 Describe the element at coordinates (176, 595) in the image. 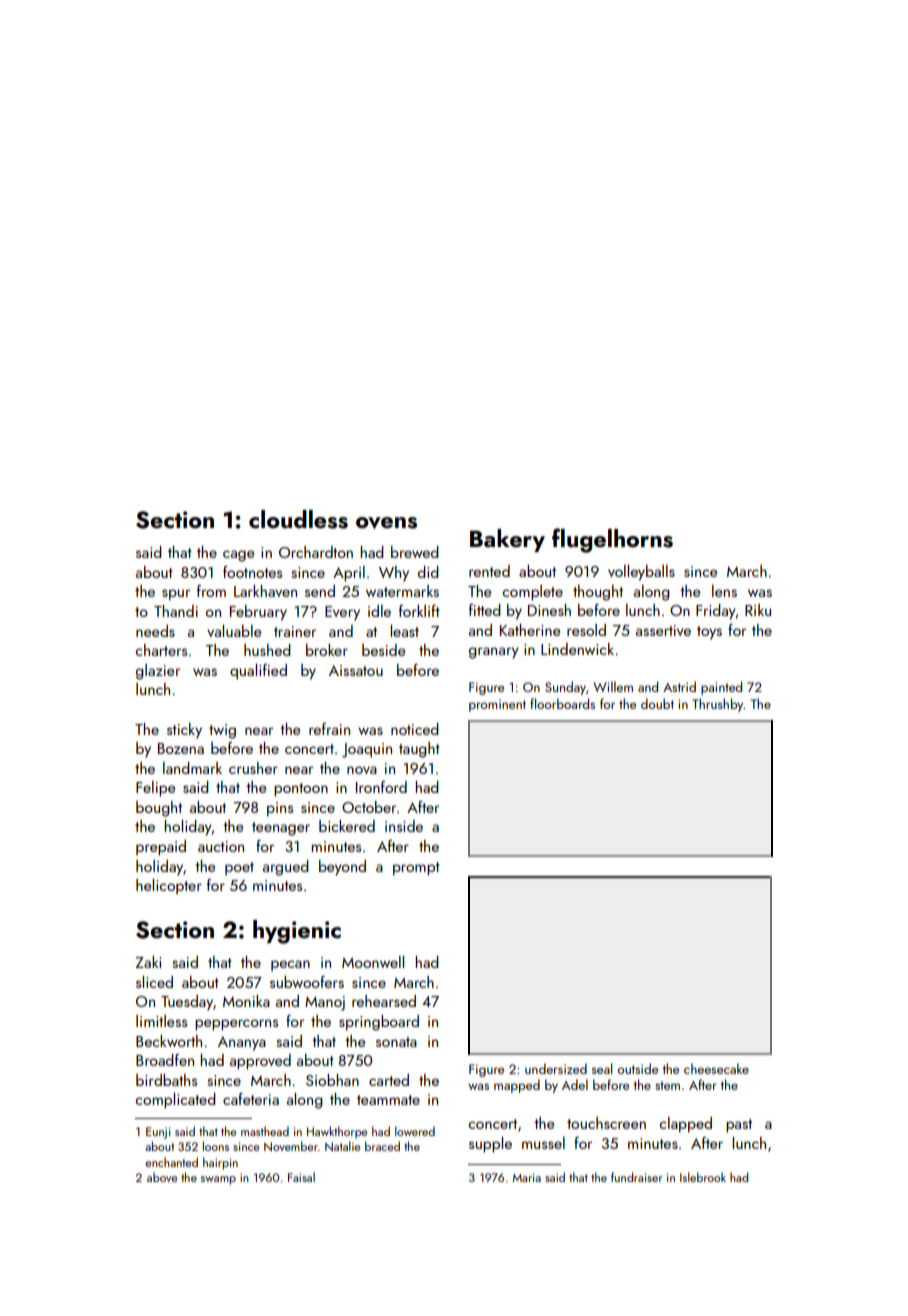

I see `spur` at that location.
